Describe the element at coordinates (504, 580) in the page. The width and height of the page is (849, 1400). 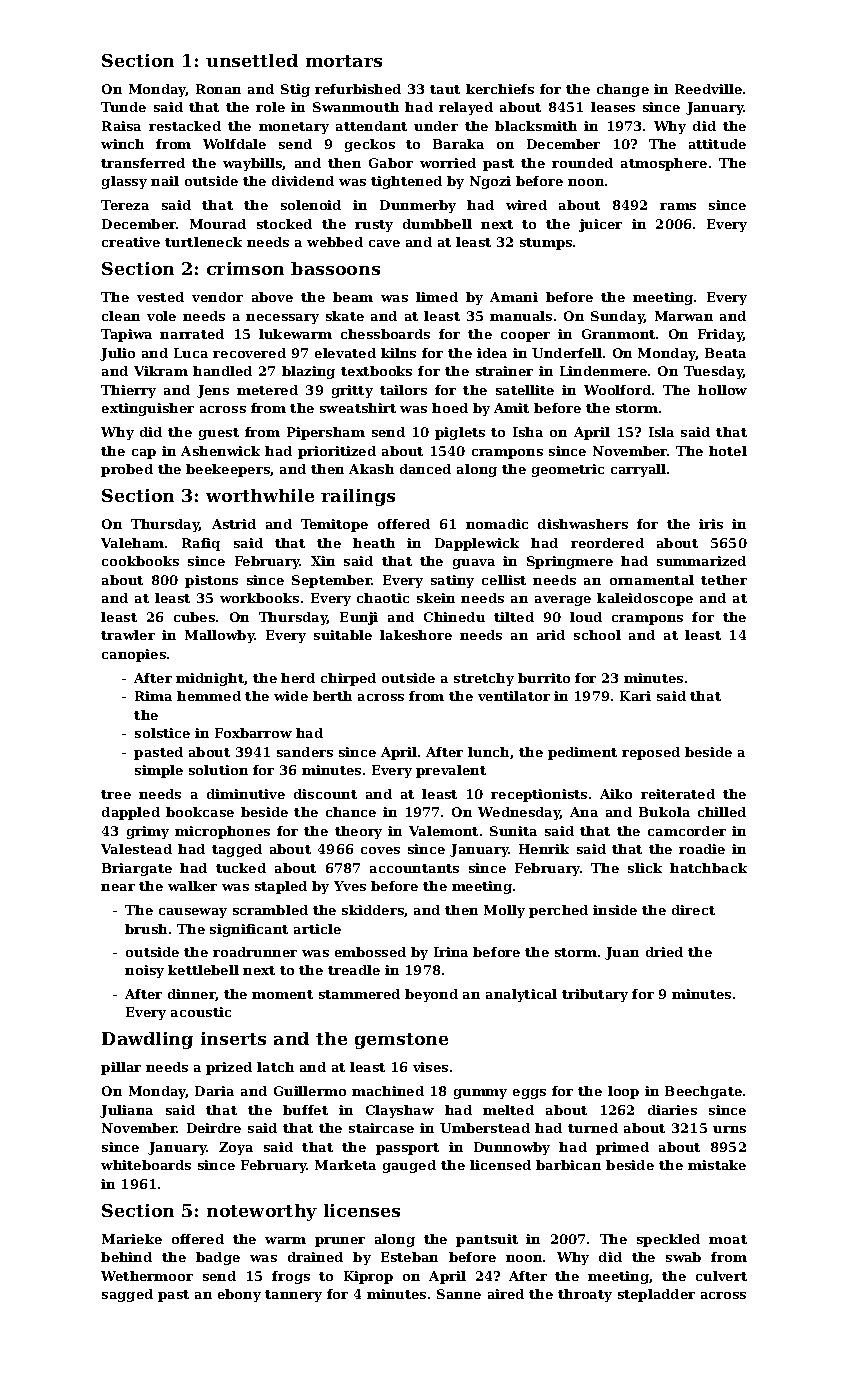
I see `cellist` at that location.
